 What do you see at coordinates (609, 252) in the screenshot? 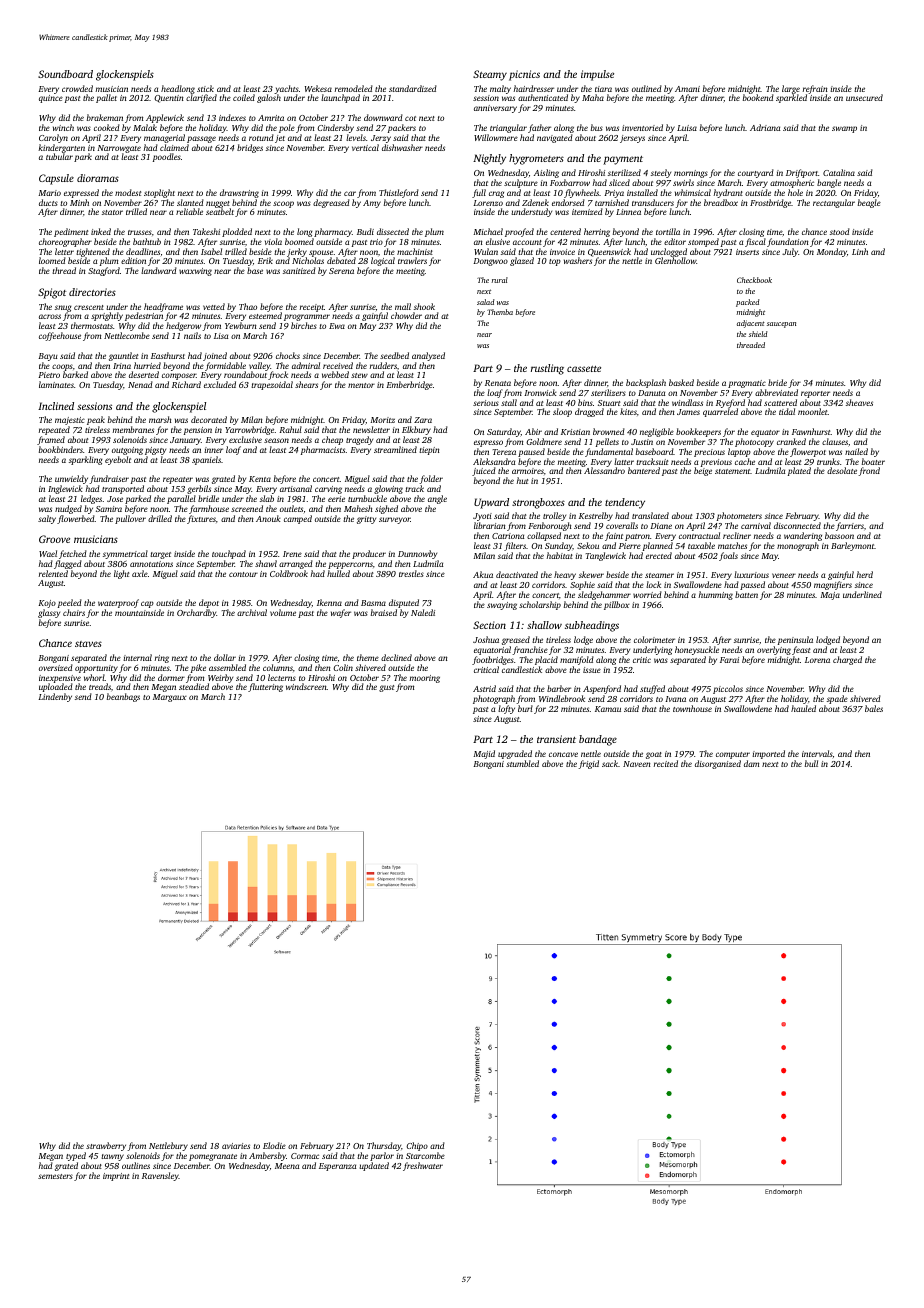
I see `Queenswick` at bounding box center [609, 252].
